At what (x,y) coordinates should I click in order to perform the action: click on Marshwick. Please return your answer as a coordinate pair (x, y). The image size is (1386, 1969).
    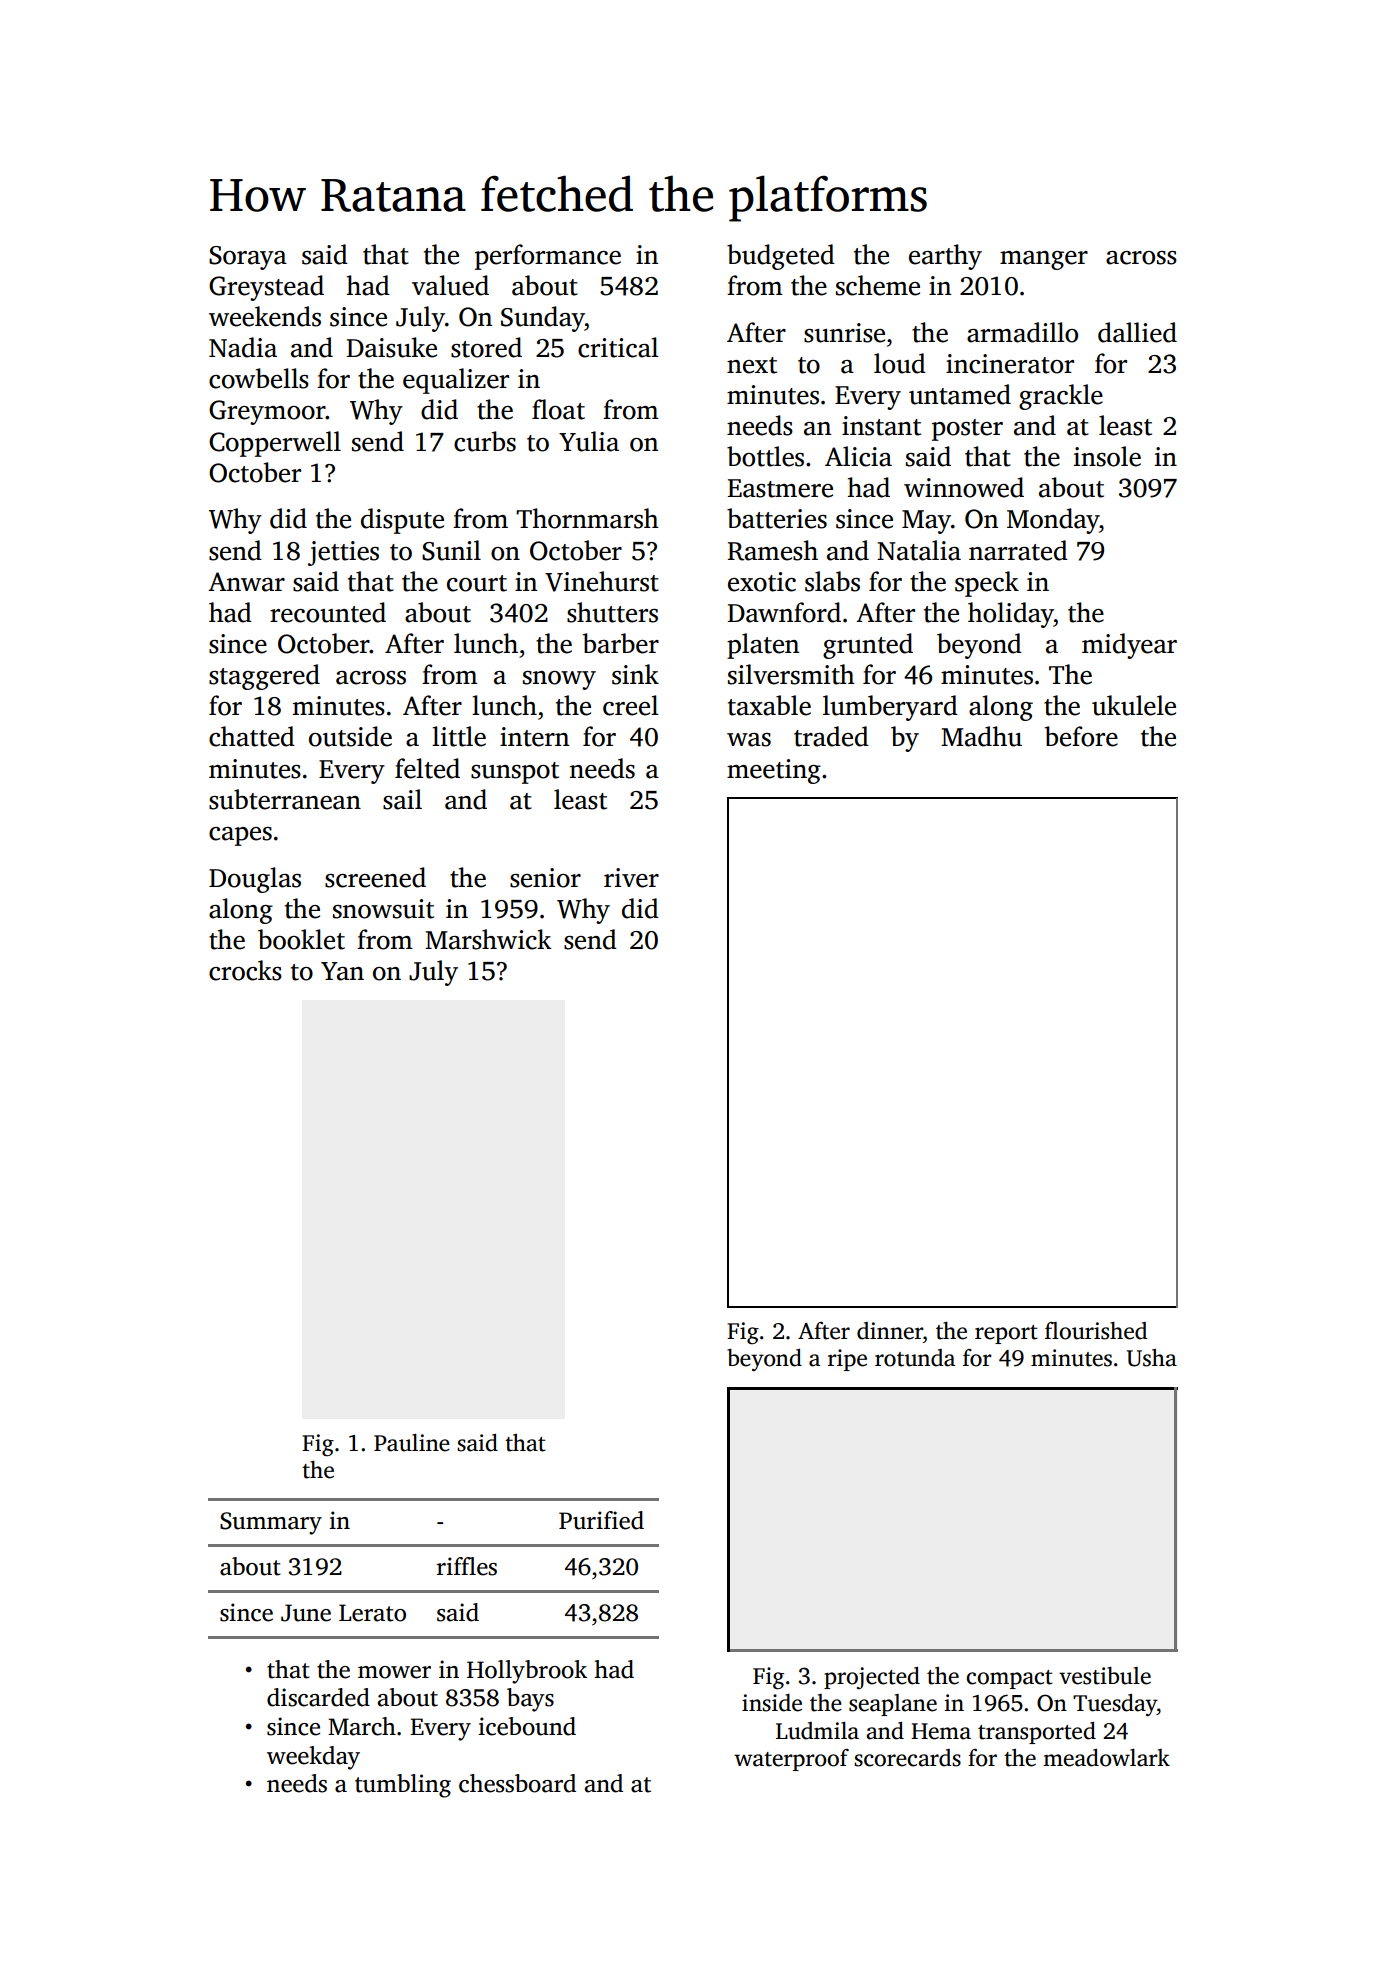
    Looking at the image, I should click on (488, 939).
